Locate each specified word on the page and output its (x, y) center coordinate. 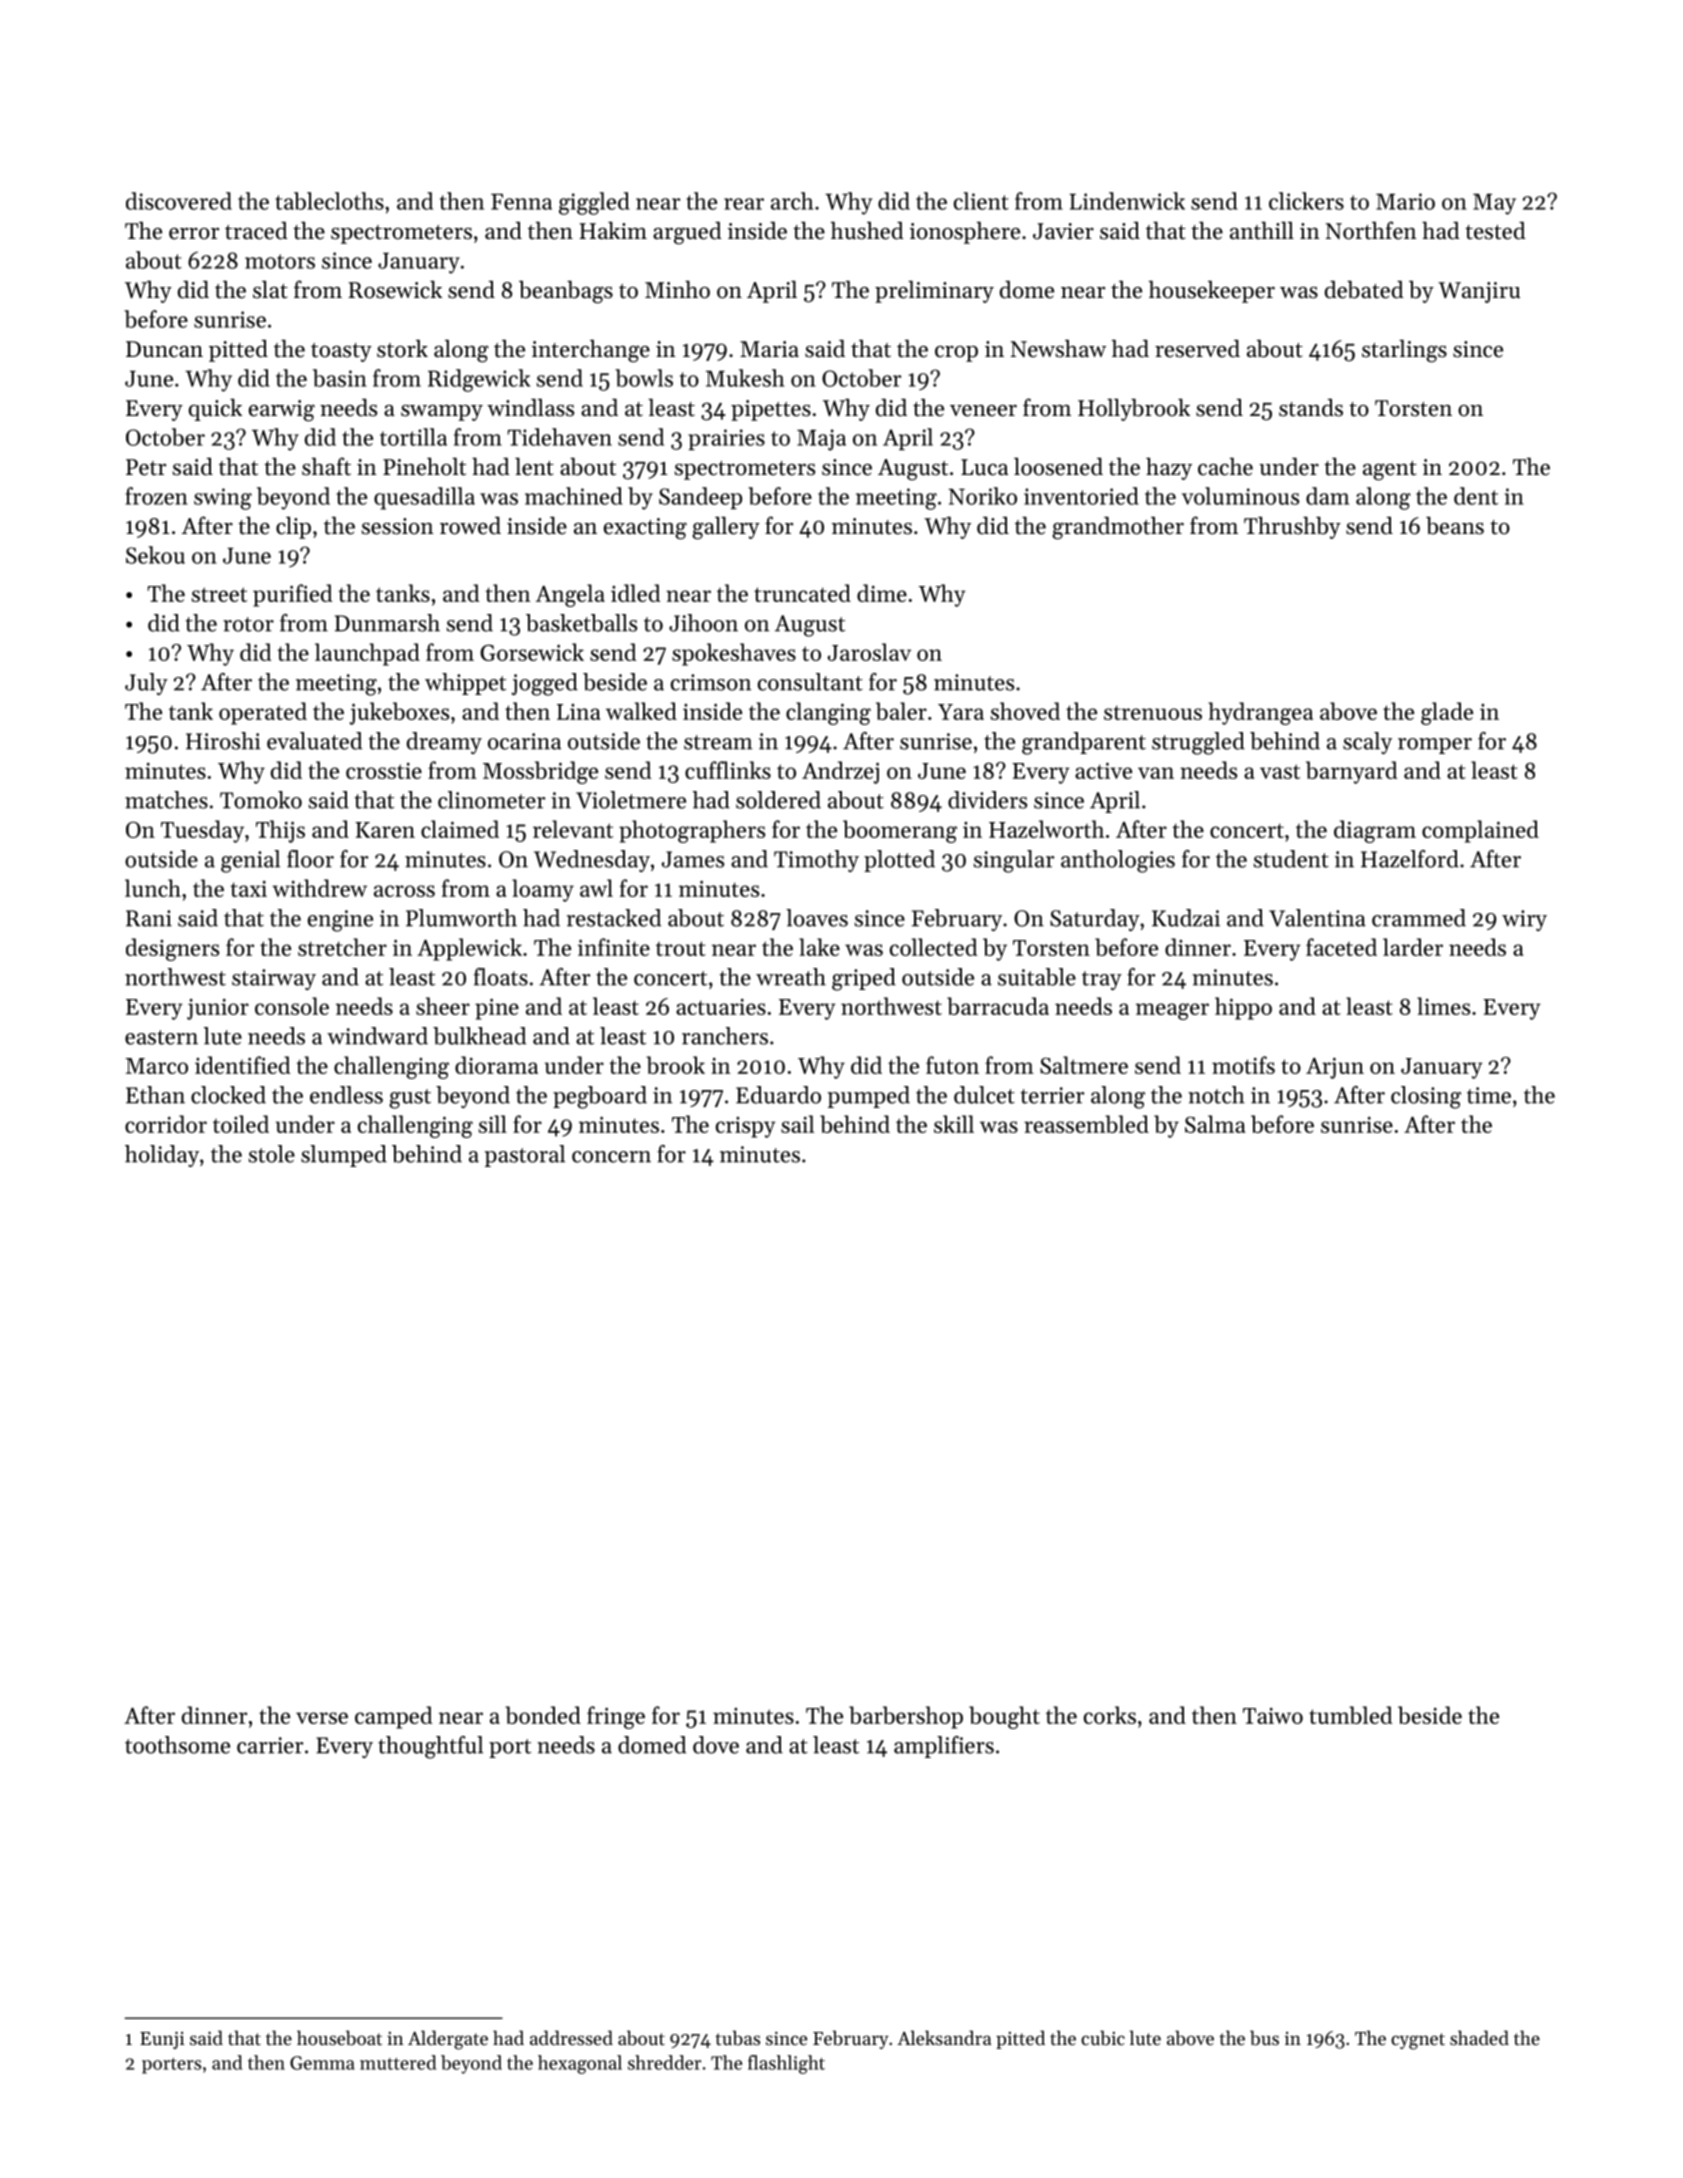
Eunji (162, 2040)
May (1494, 204)
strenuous (1153, 712)
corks (1110, 1715)
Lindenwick (1127, 201)
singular (1014, 861)
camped (393, 1717)
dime (882, 593)
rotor (248, 624)
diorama (496, 1065)
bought (1004, 1717)
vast (1280, 771)
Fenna (521, 202)
